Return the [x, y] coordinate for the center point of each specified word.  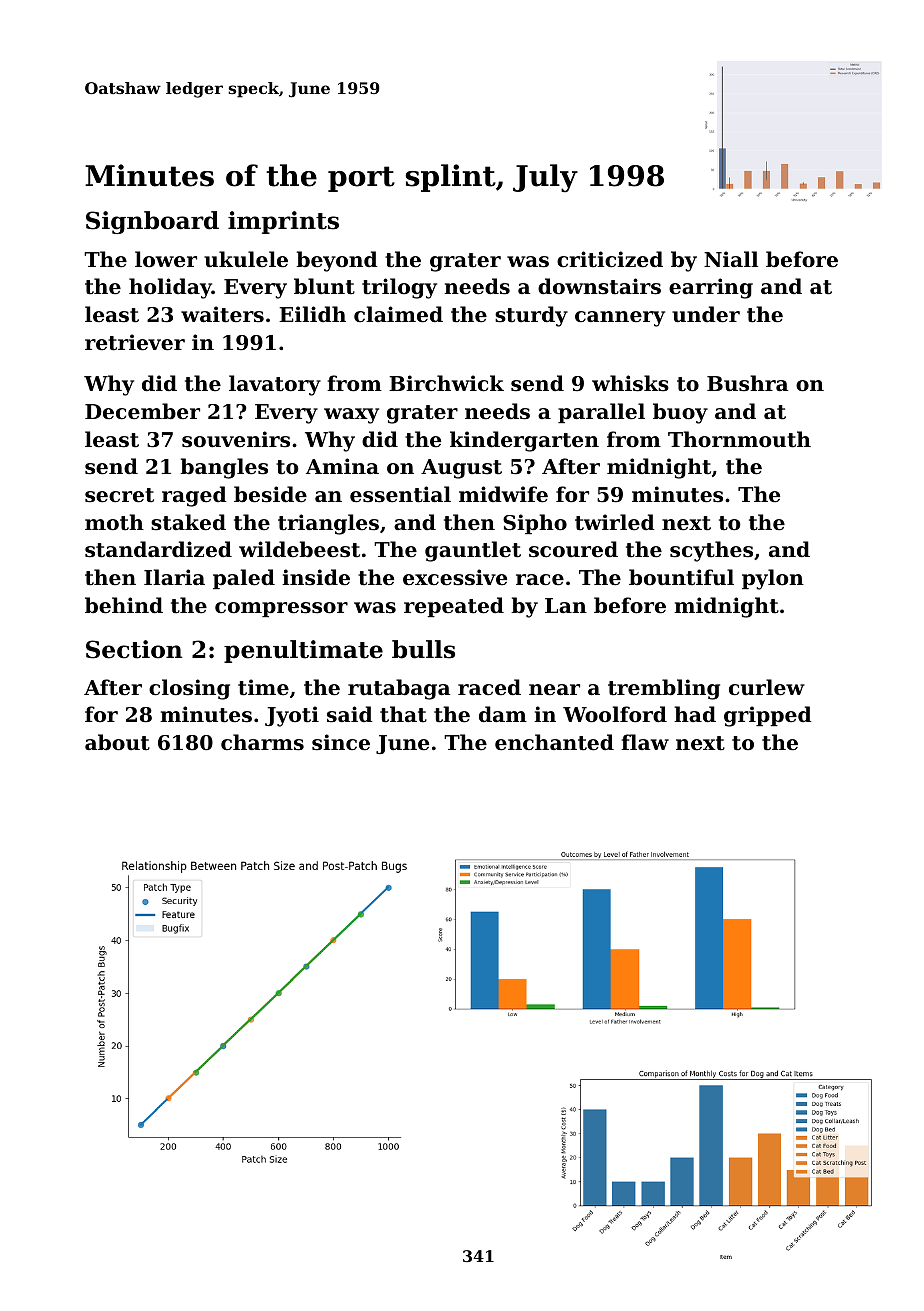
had [695, 714]
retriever [135, 342]
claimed [398, 314]
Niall [731, 259]
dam [503, 714]
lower [166, 259]
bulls [423, 649]
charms [262, 742]
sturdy [531, 316]
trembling [664, 689]
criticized [610, 259]
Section [134, 649]
